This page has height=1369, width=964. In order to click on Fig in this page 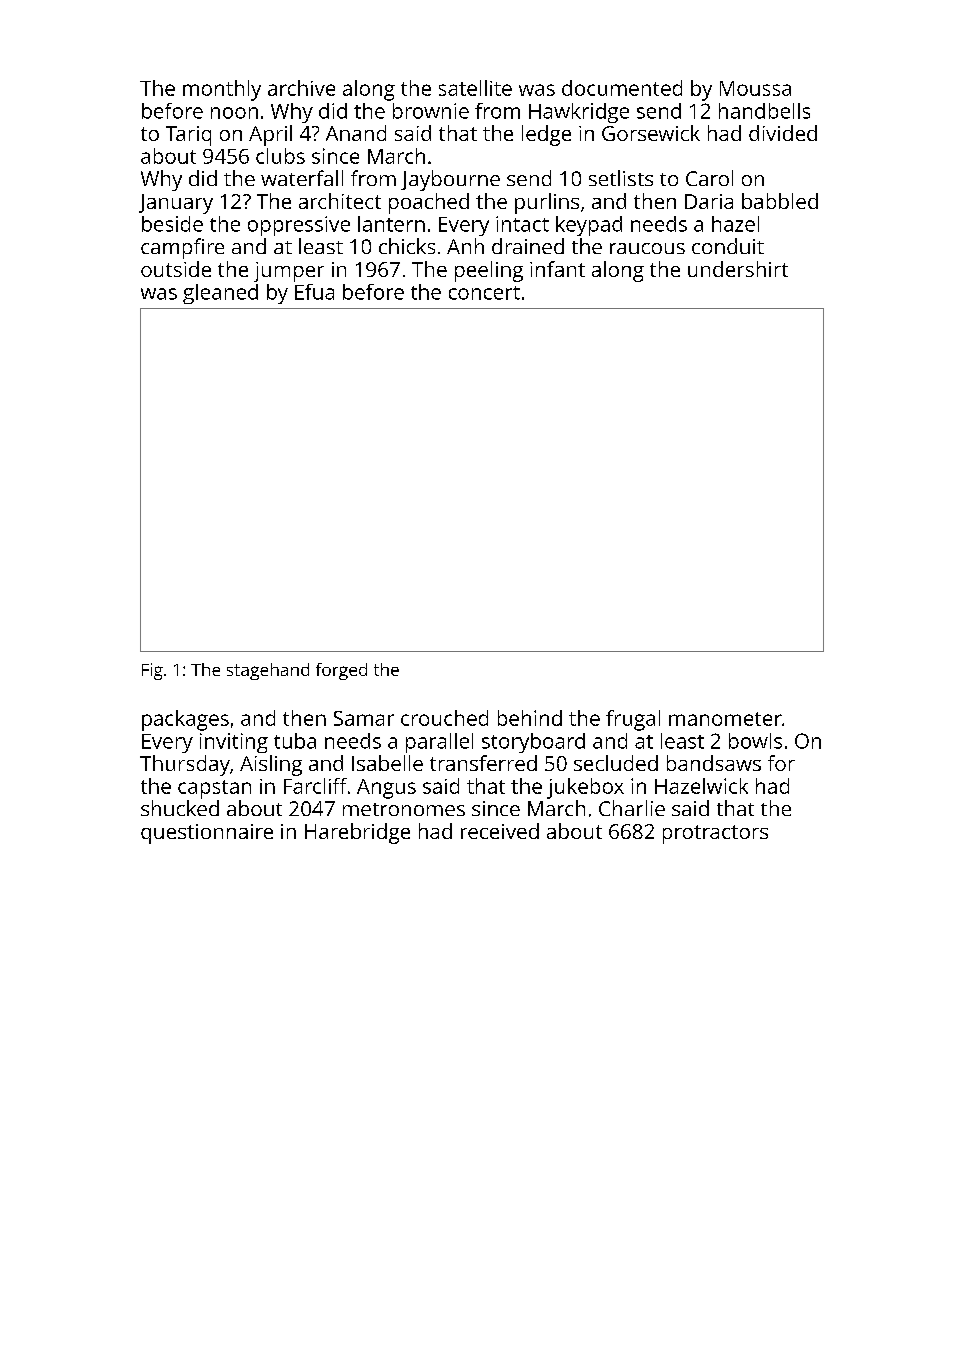, I will do `click(152, 671)`.
